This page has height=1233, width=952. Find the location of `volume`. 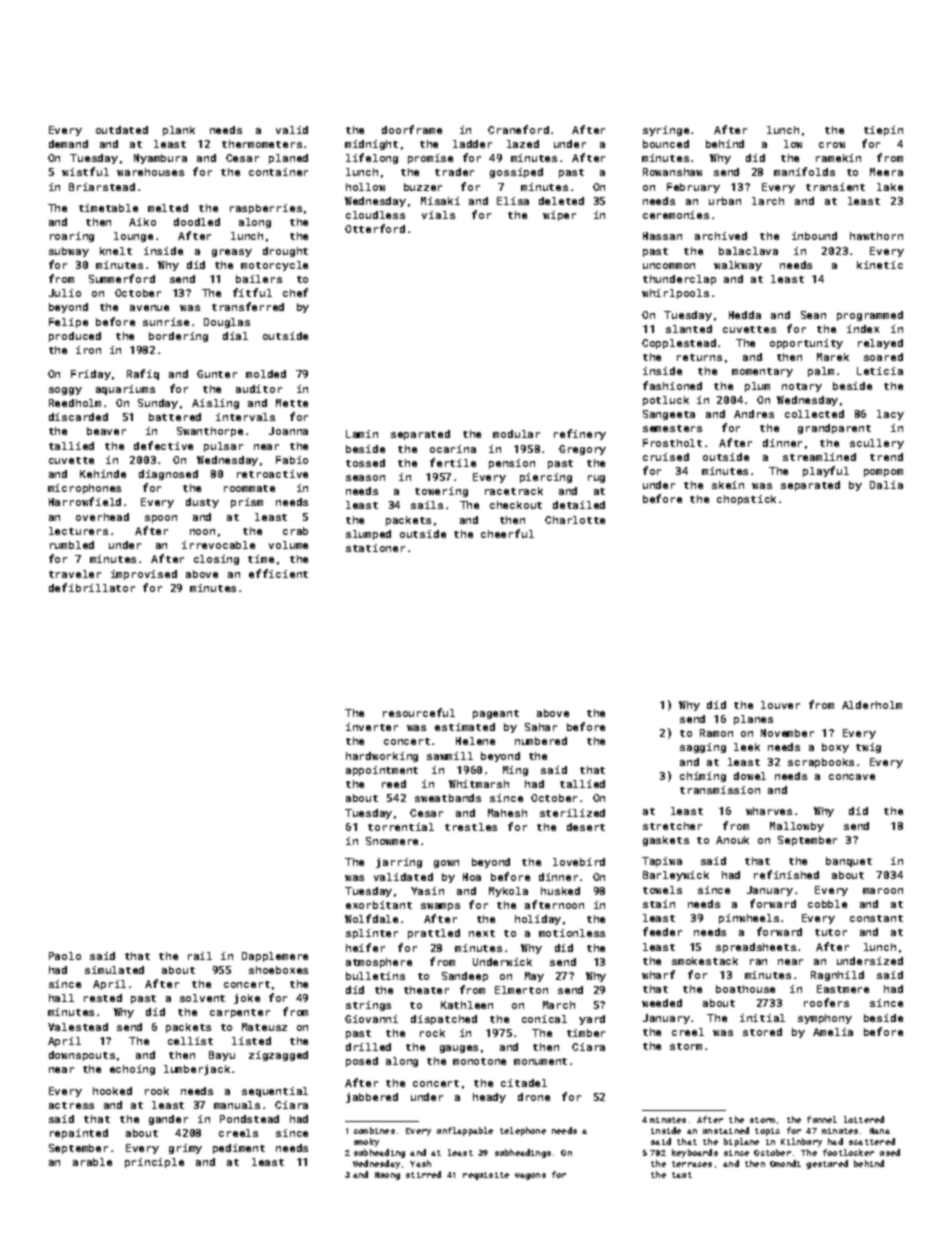

volume is located at coordinates (288, 545).
